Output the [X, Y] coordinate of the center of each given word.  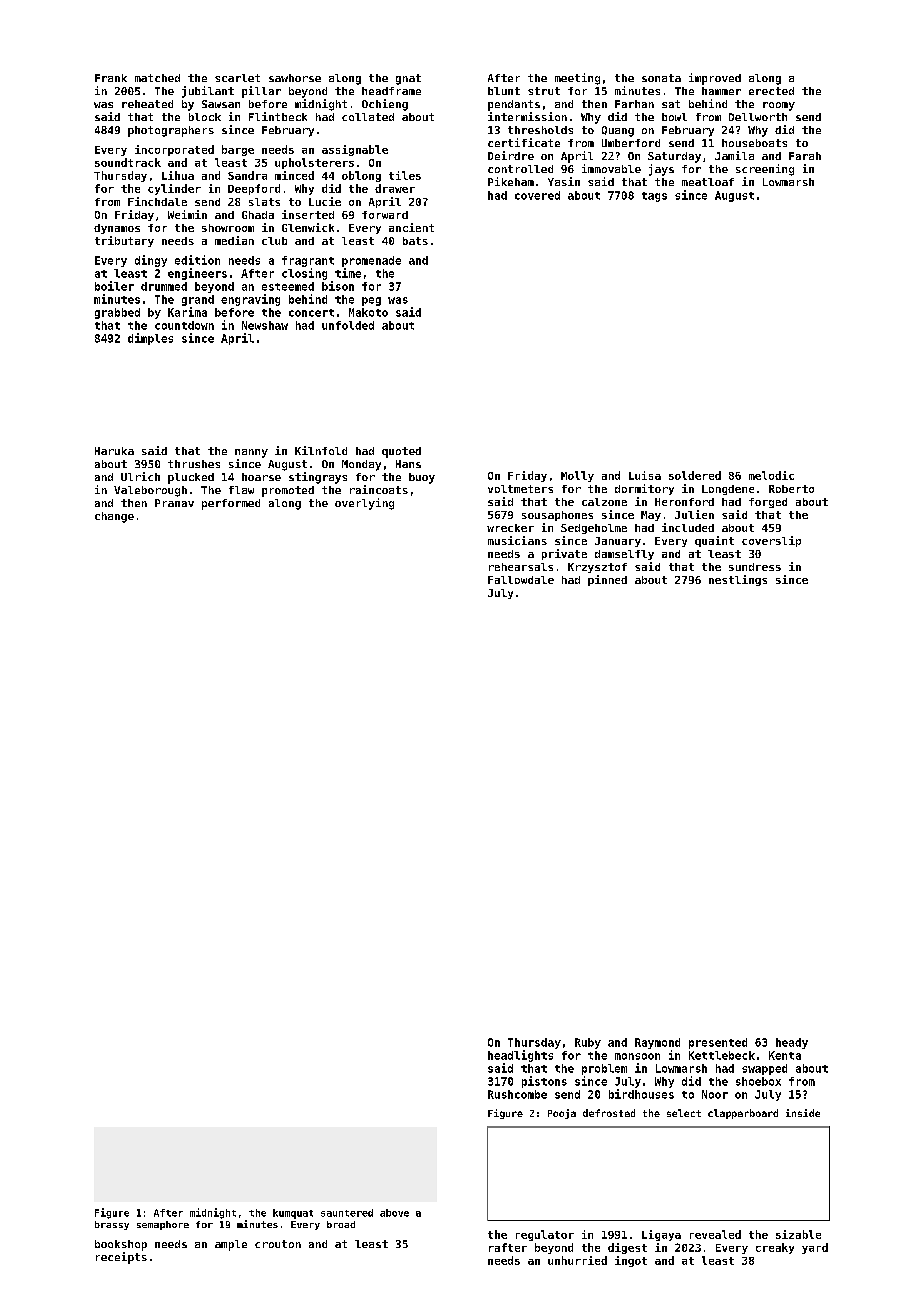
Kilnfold [321, 450]
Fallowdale [521, 580]
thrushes [194, 464]
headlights [520, 1056]
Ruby [588, 1043]
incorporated [174, 150]
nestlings [738, 580]
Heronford [684, 502]
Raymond [657, 1043]
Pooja [562, 1114]
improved [715, 79]
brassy [112, 1225]
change [114, 517]
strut [544, 91]
